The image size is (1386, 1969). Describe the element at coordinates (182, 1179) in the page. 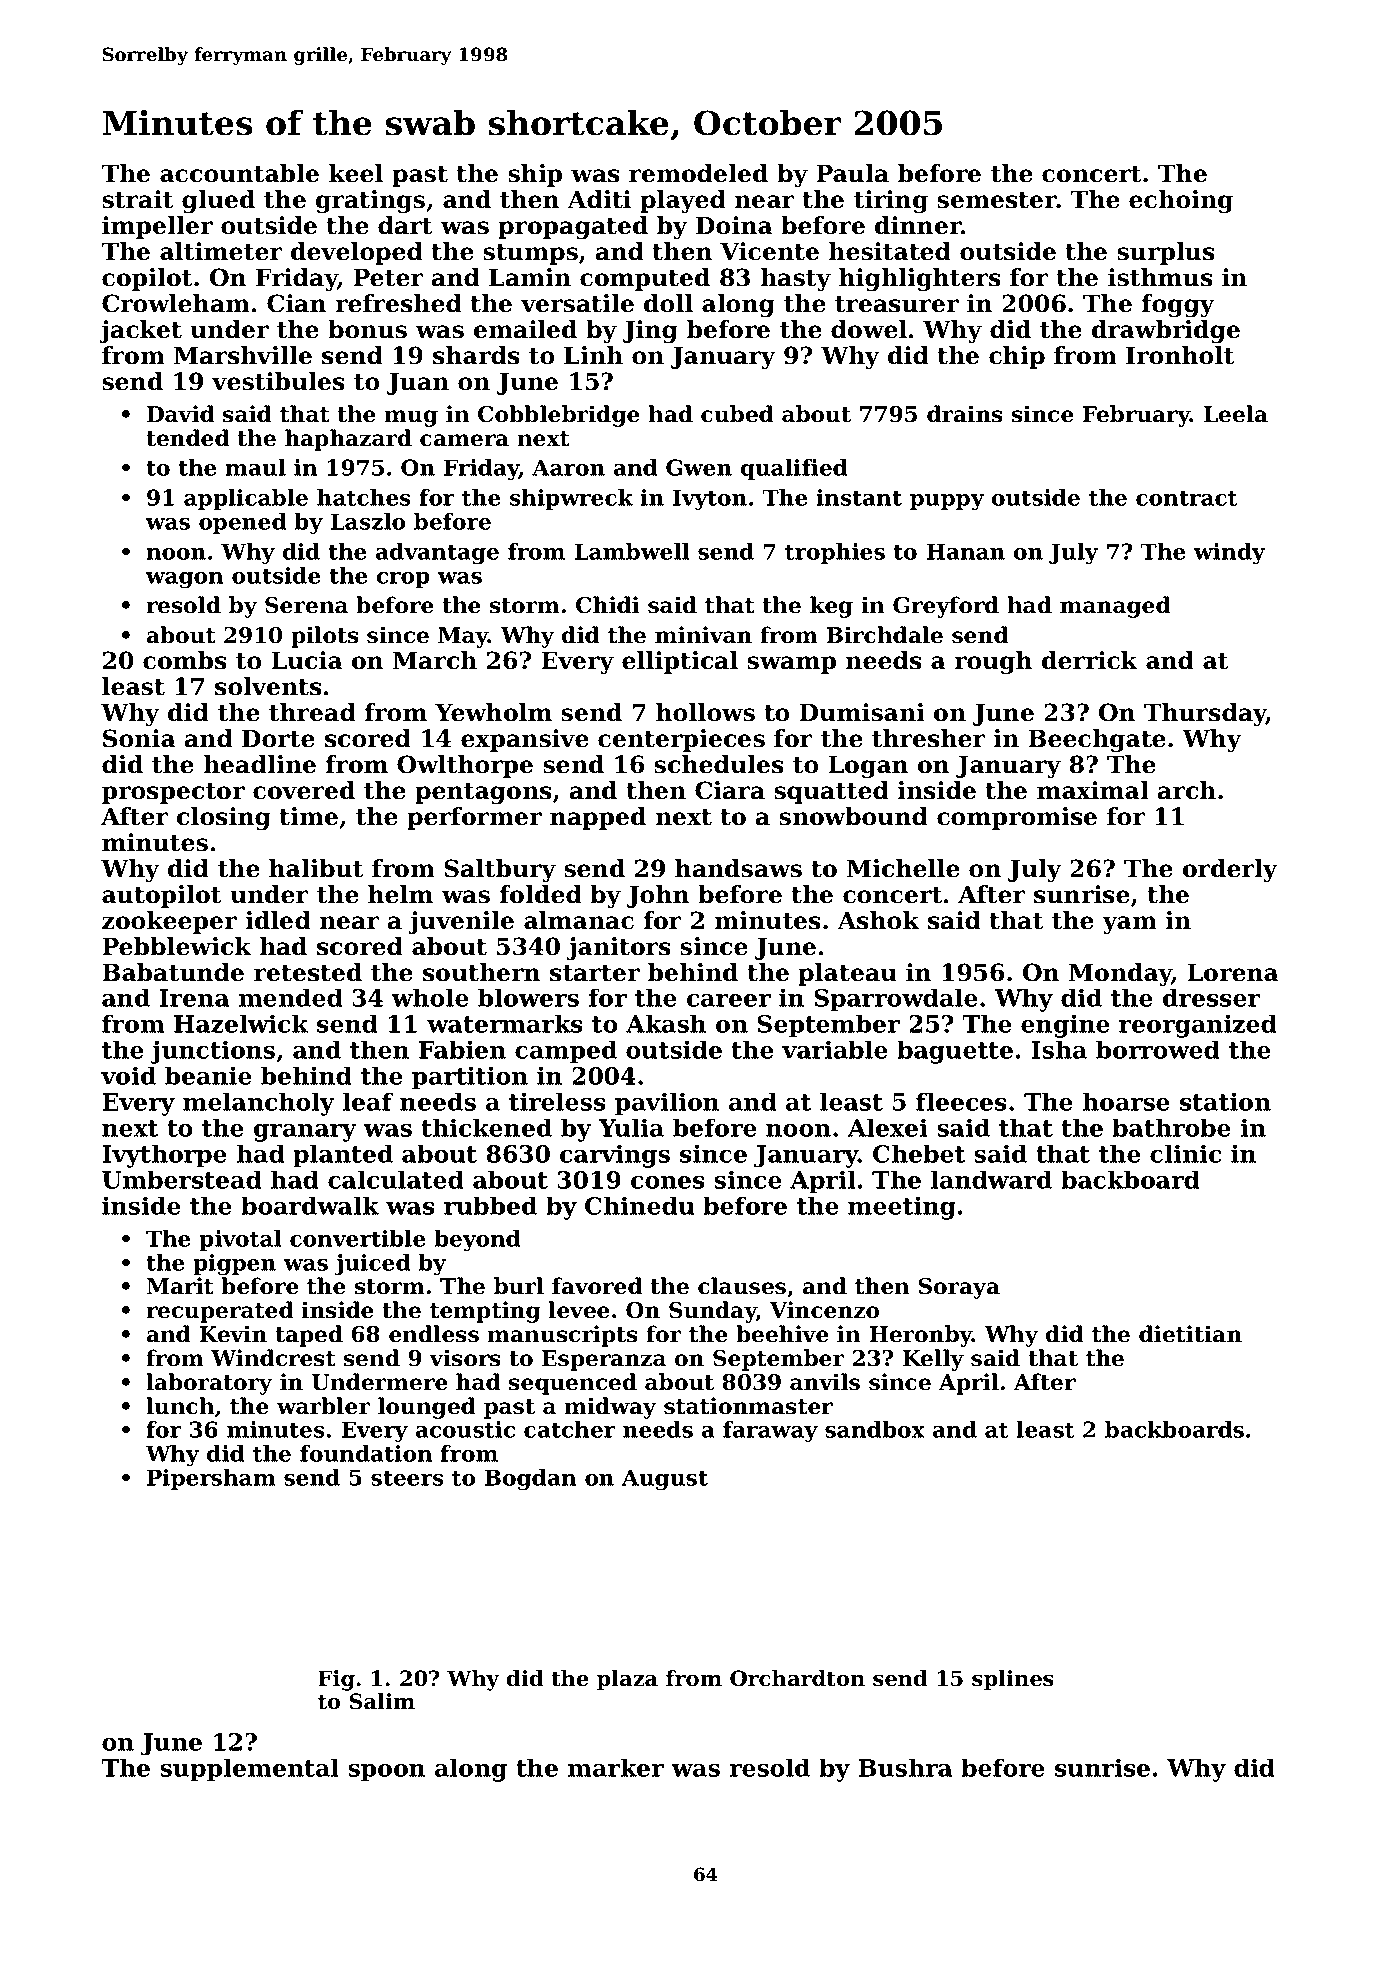

I see `Umberstead` at that location.
